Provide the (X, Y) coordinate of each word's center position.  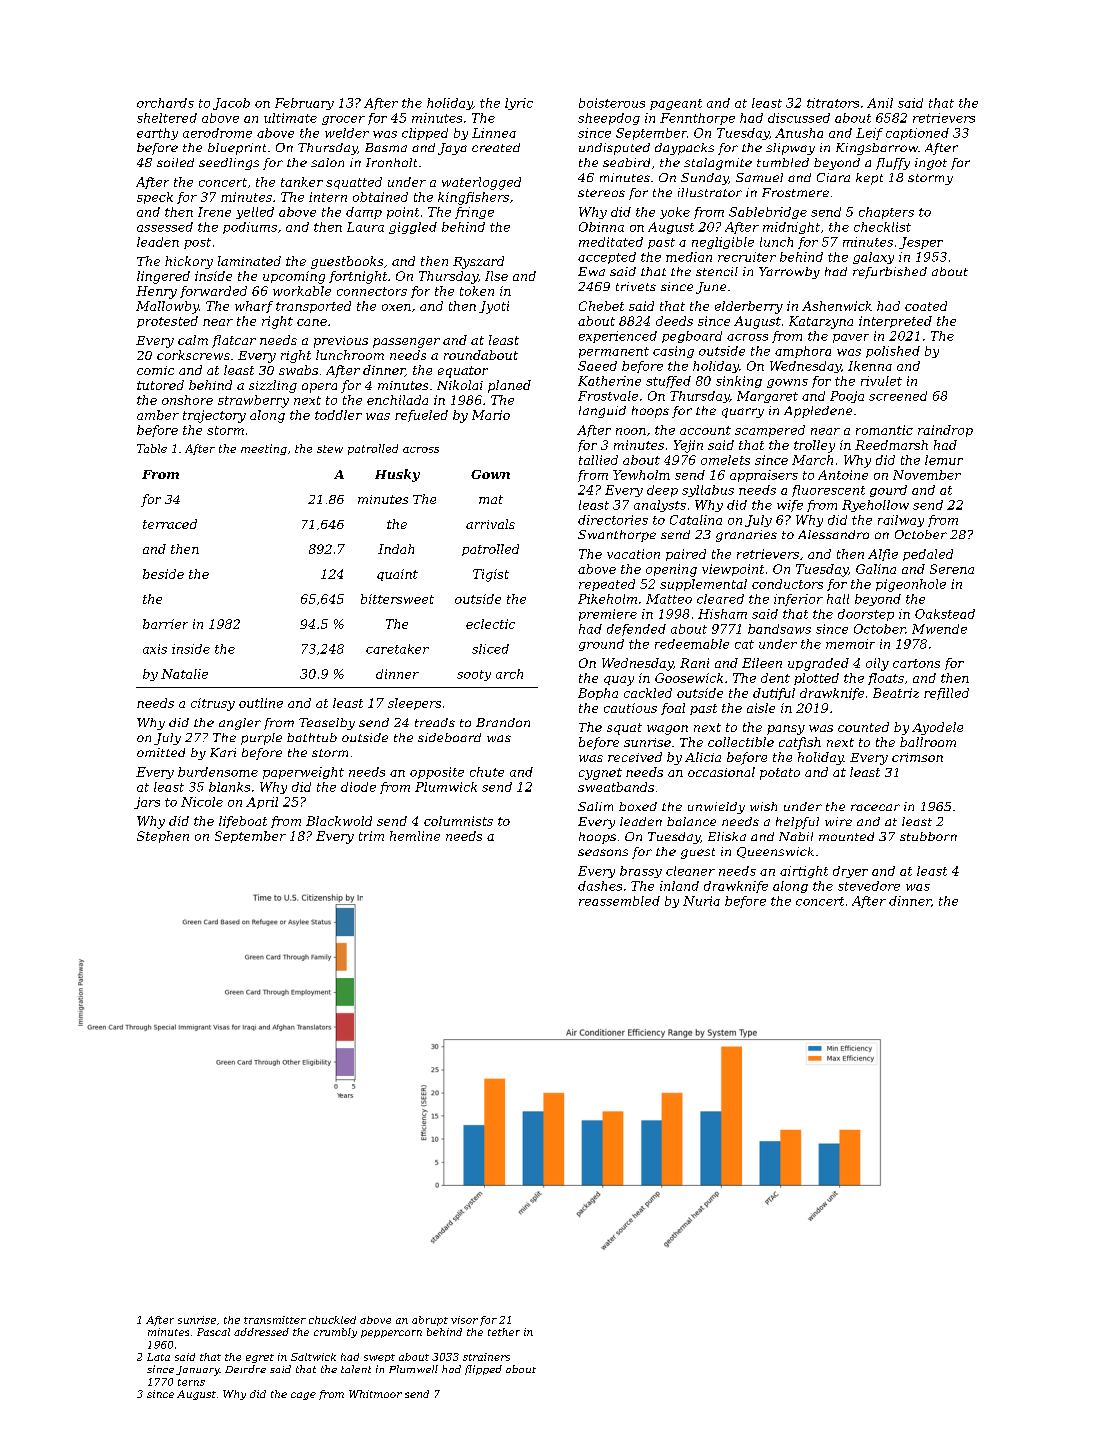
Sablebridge (768, 213)
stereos (601, 193)
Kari (223, 752)
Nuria (701, 901)
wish (763, 806)
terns (191, 1382)
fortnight (358, 277)
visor (464, 1320)
